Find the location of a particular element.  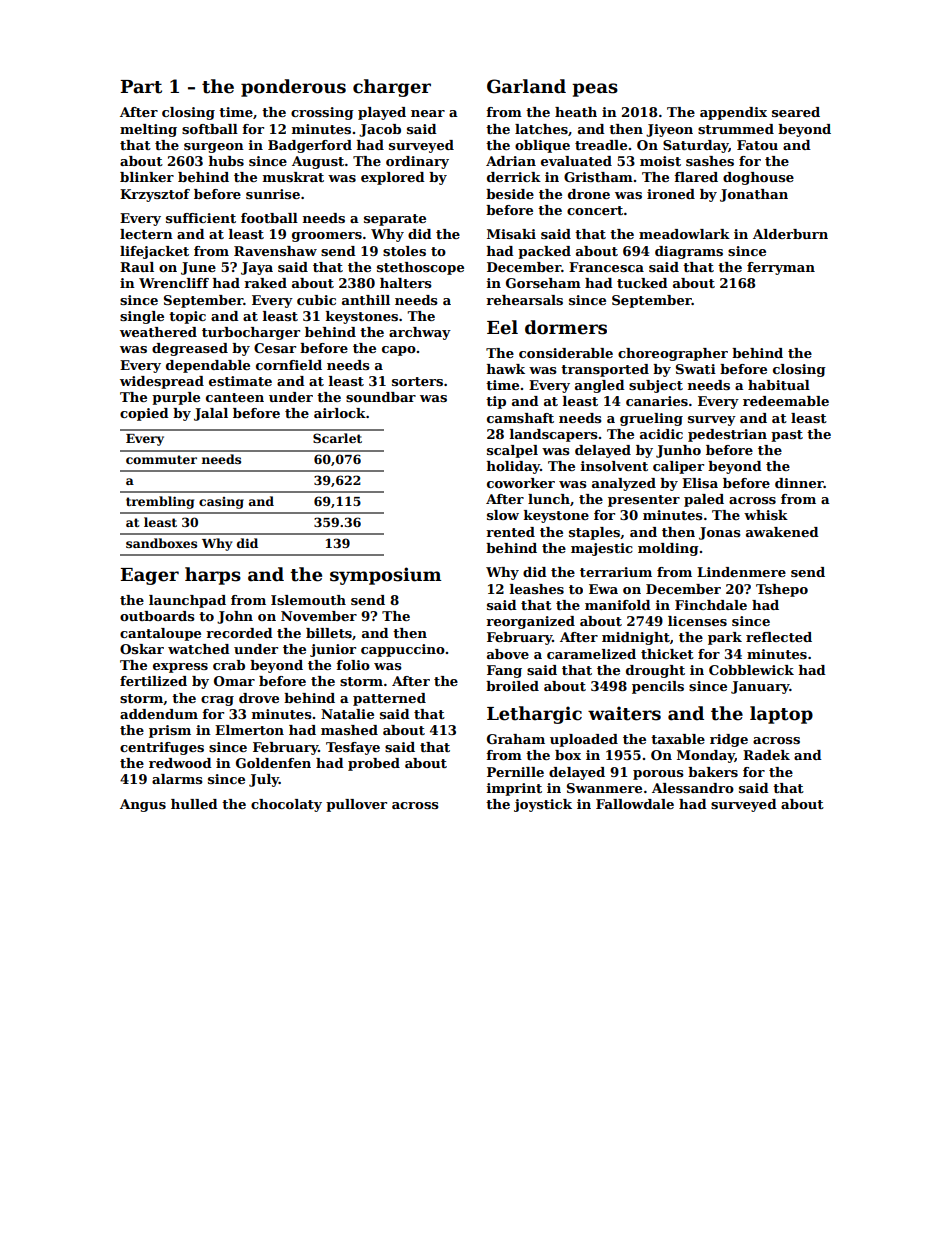

hulled is located at coordinates (194, 804).
